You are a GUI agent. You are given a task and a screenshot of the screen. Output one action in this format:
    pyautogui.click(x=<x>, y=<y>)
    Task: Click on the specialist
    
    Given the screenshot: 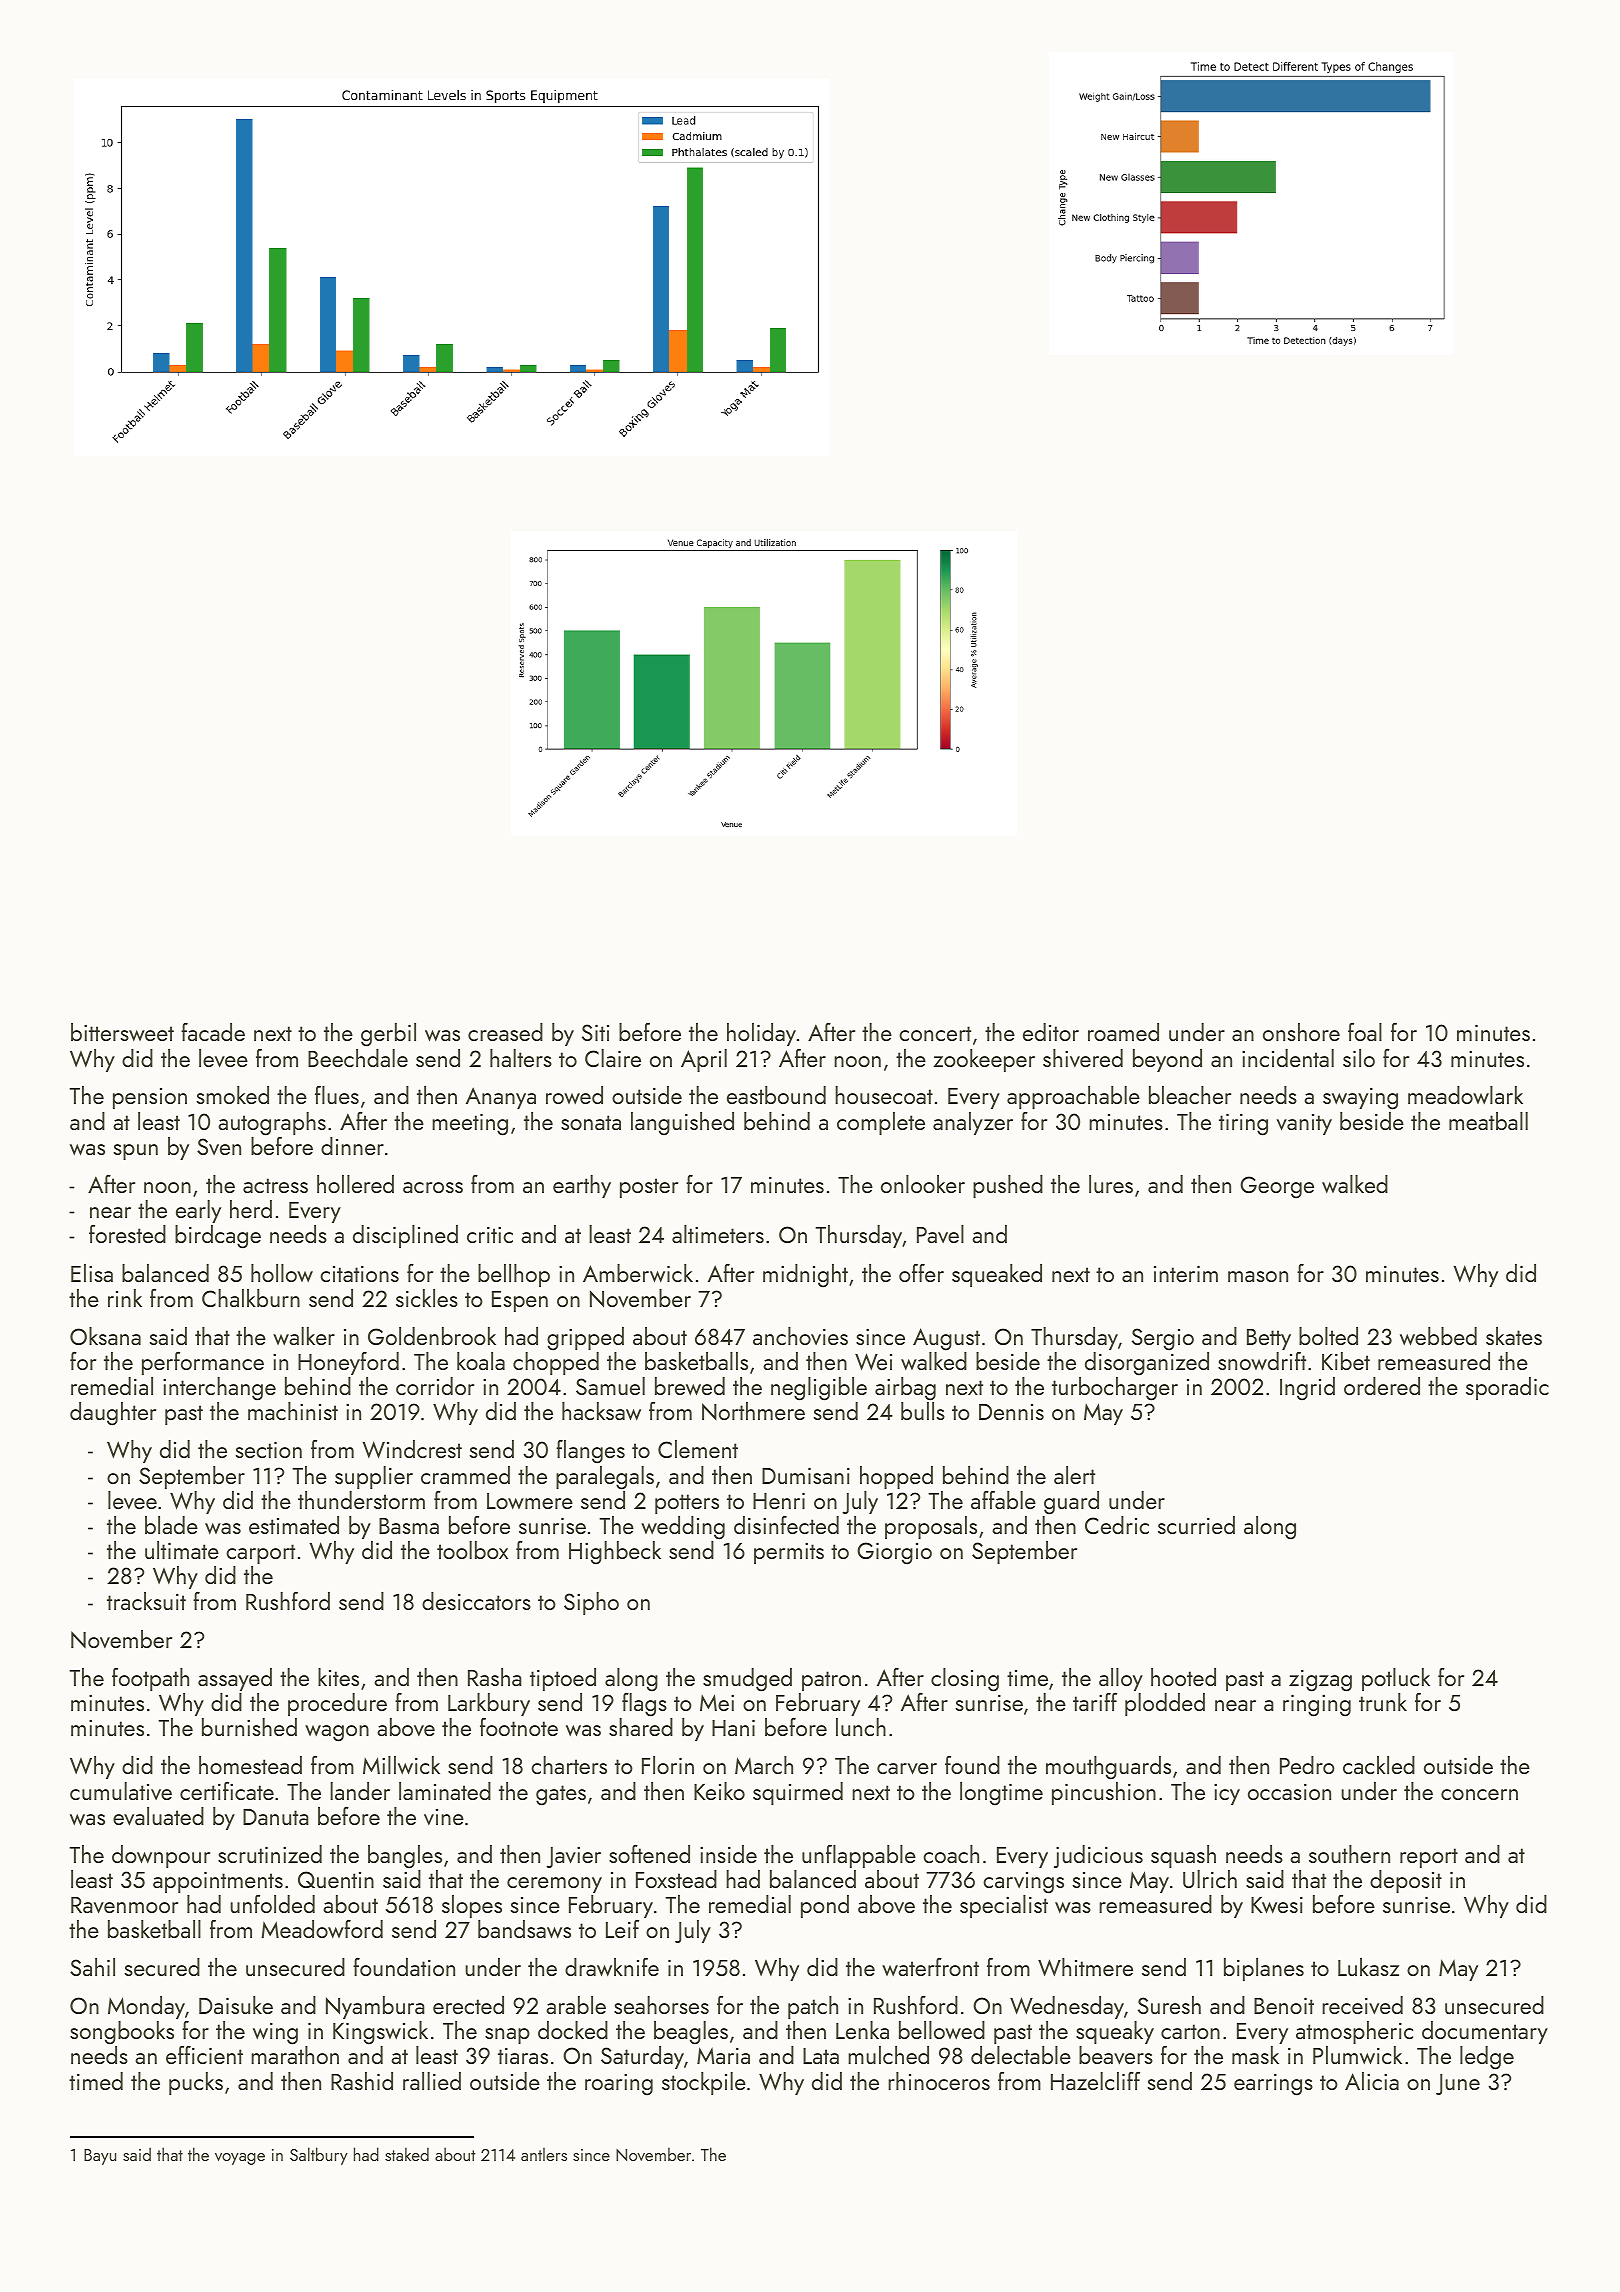 What is the action you would take?
    pyautogui.click(x=1004, y=1906)
